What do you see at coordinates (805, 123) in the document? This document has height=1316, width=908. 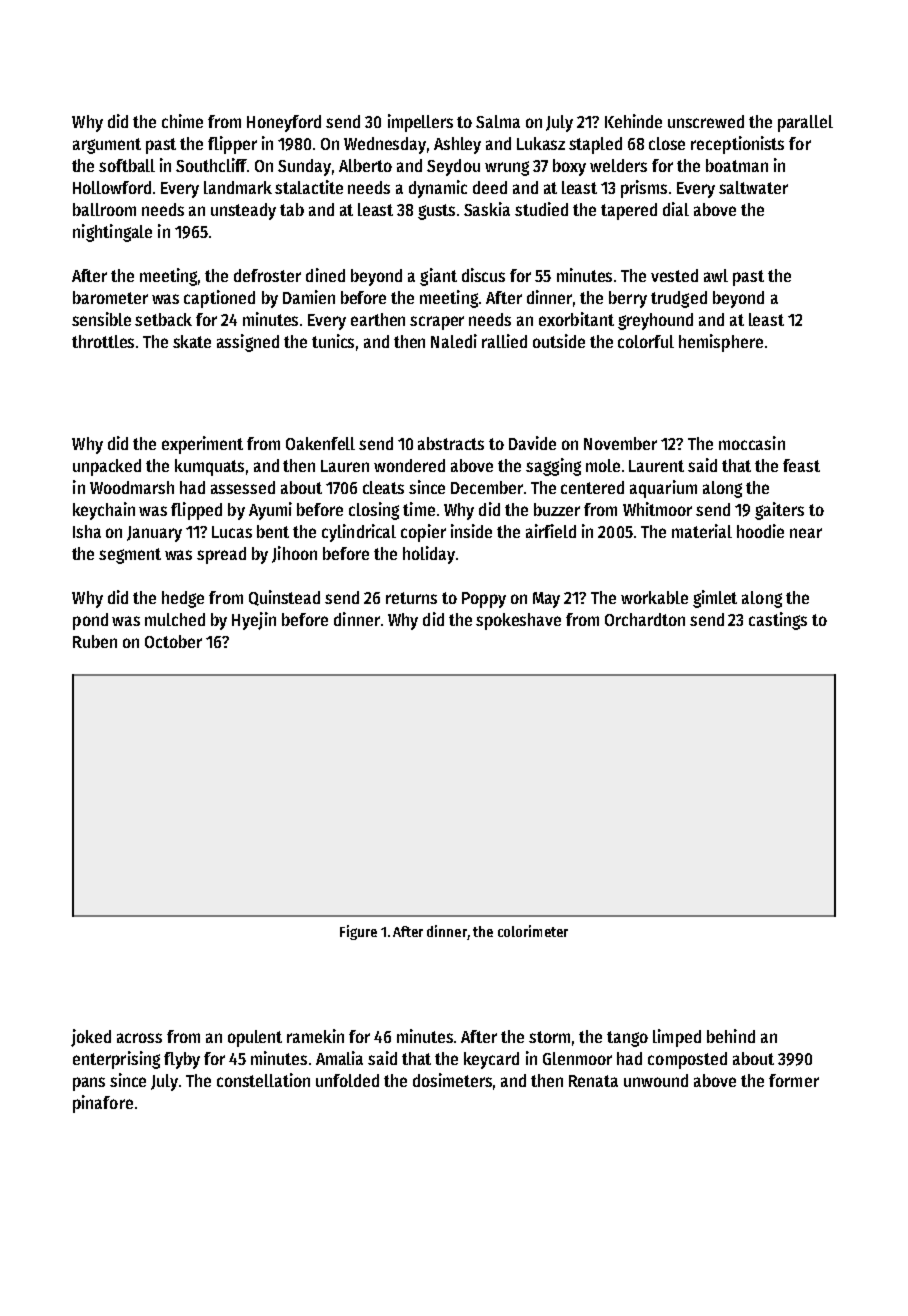 I see `parallel` at bounding box center [805, 123].
